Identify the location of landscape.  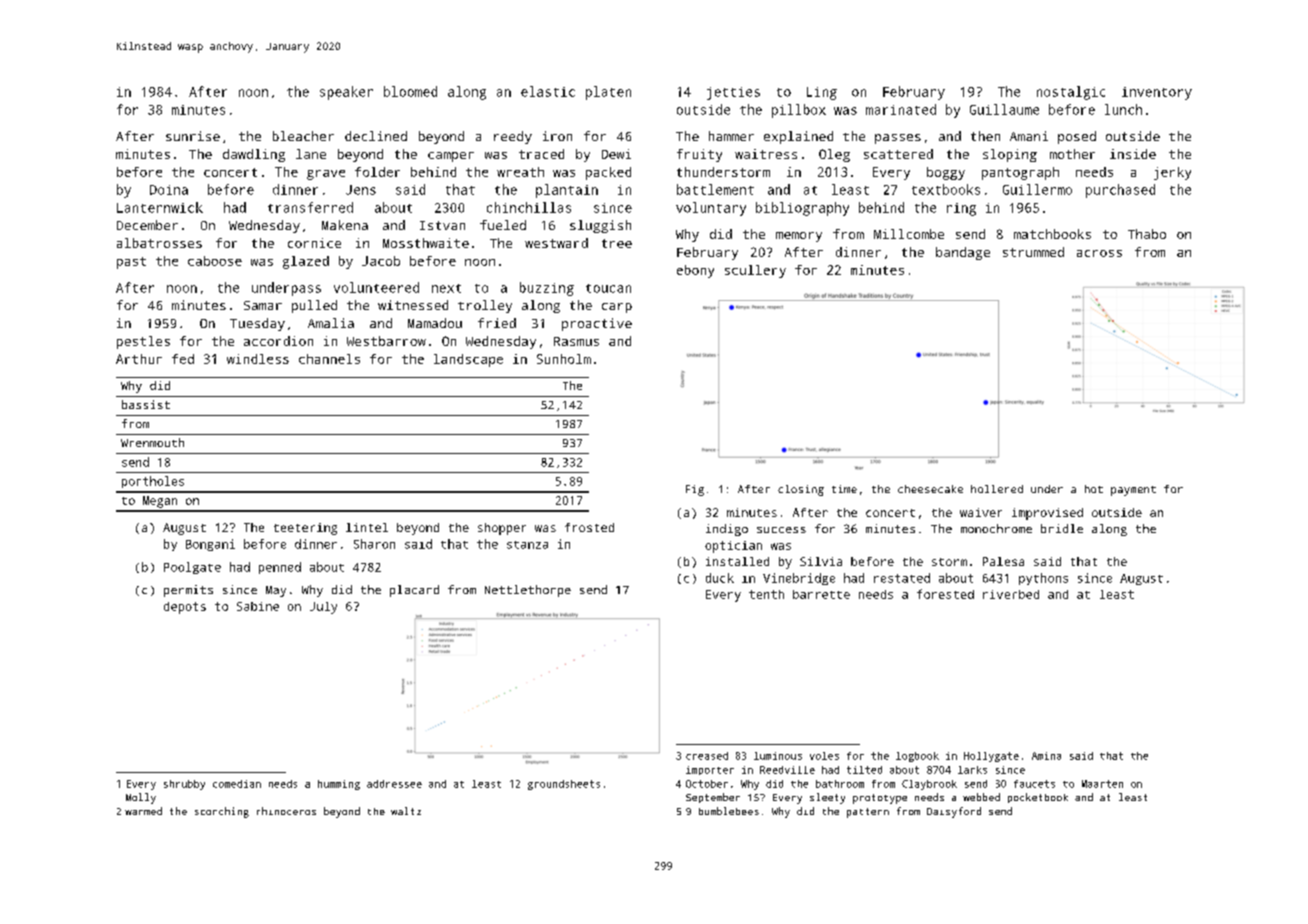
(468, 360).
